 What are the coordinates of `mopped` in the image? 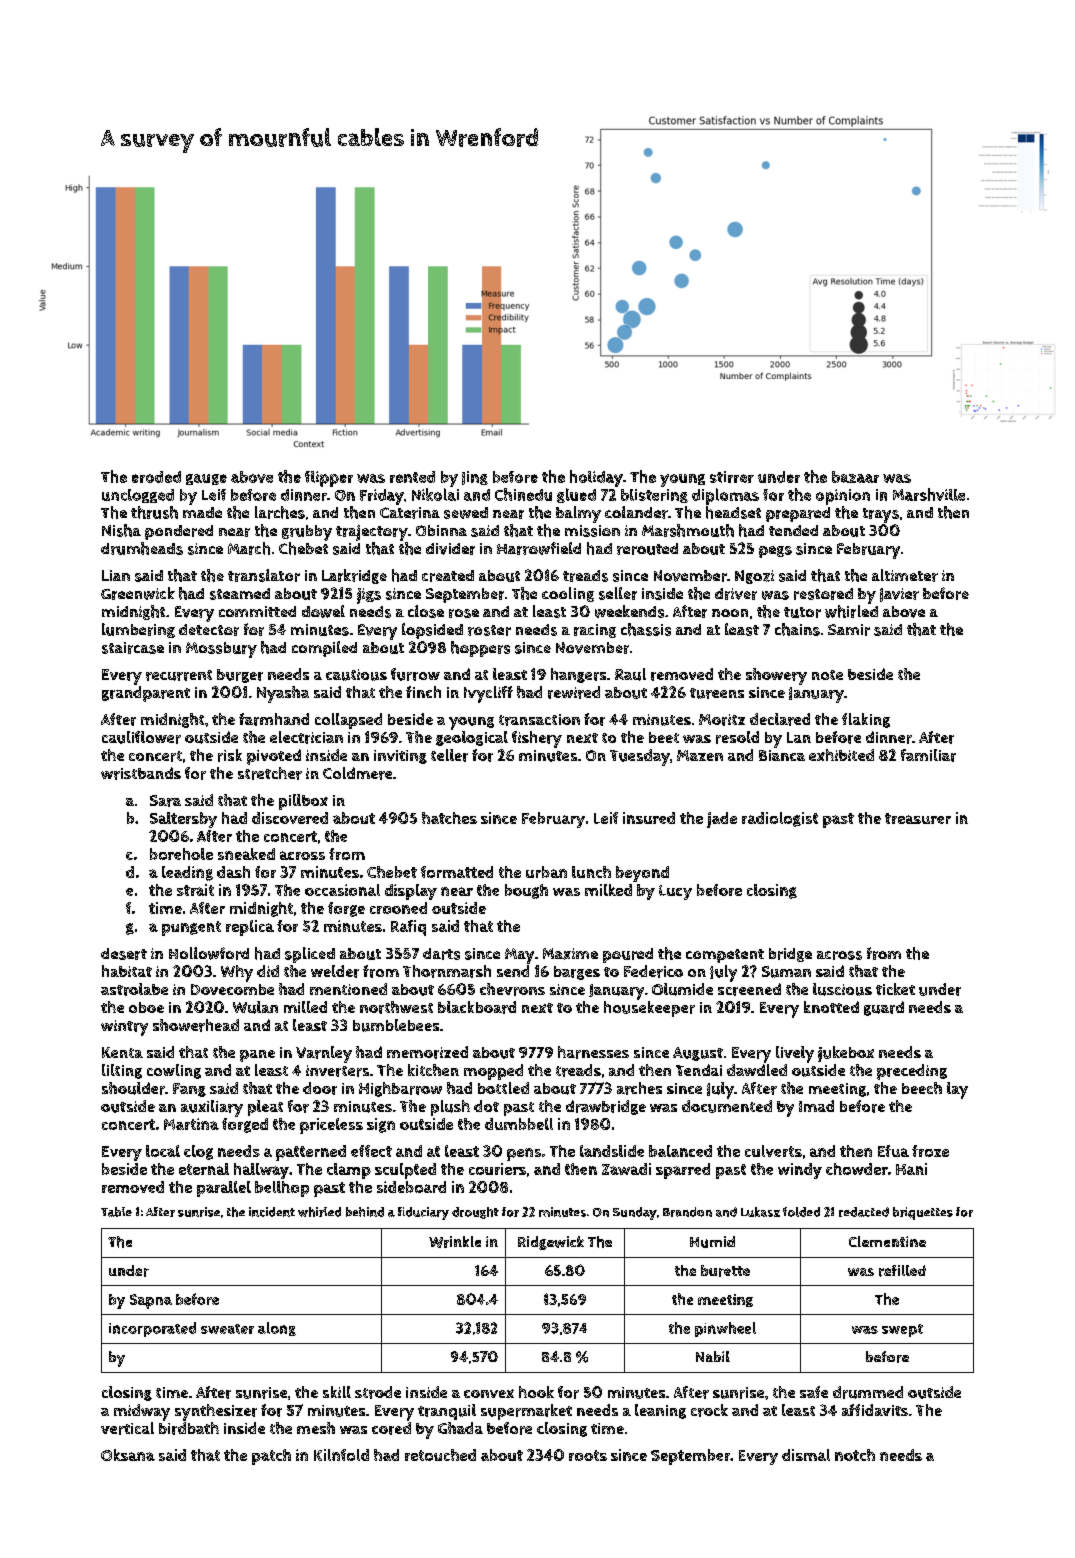 It's located at (493, 1072).
